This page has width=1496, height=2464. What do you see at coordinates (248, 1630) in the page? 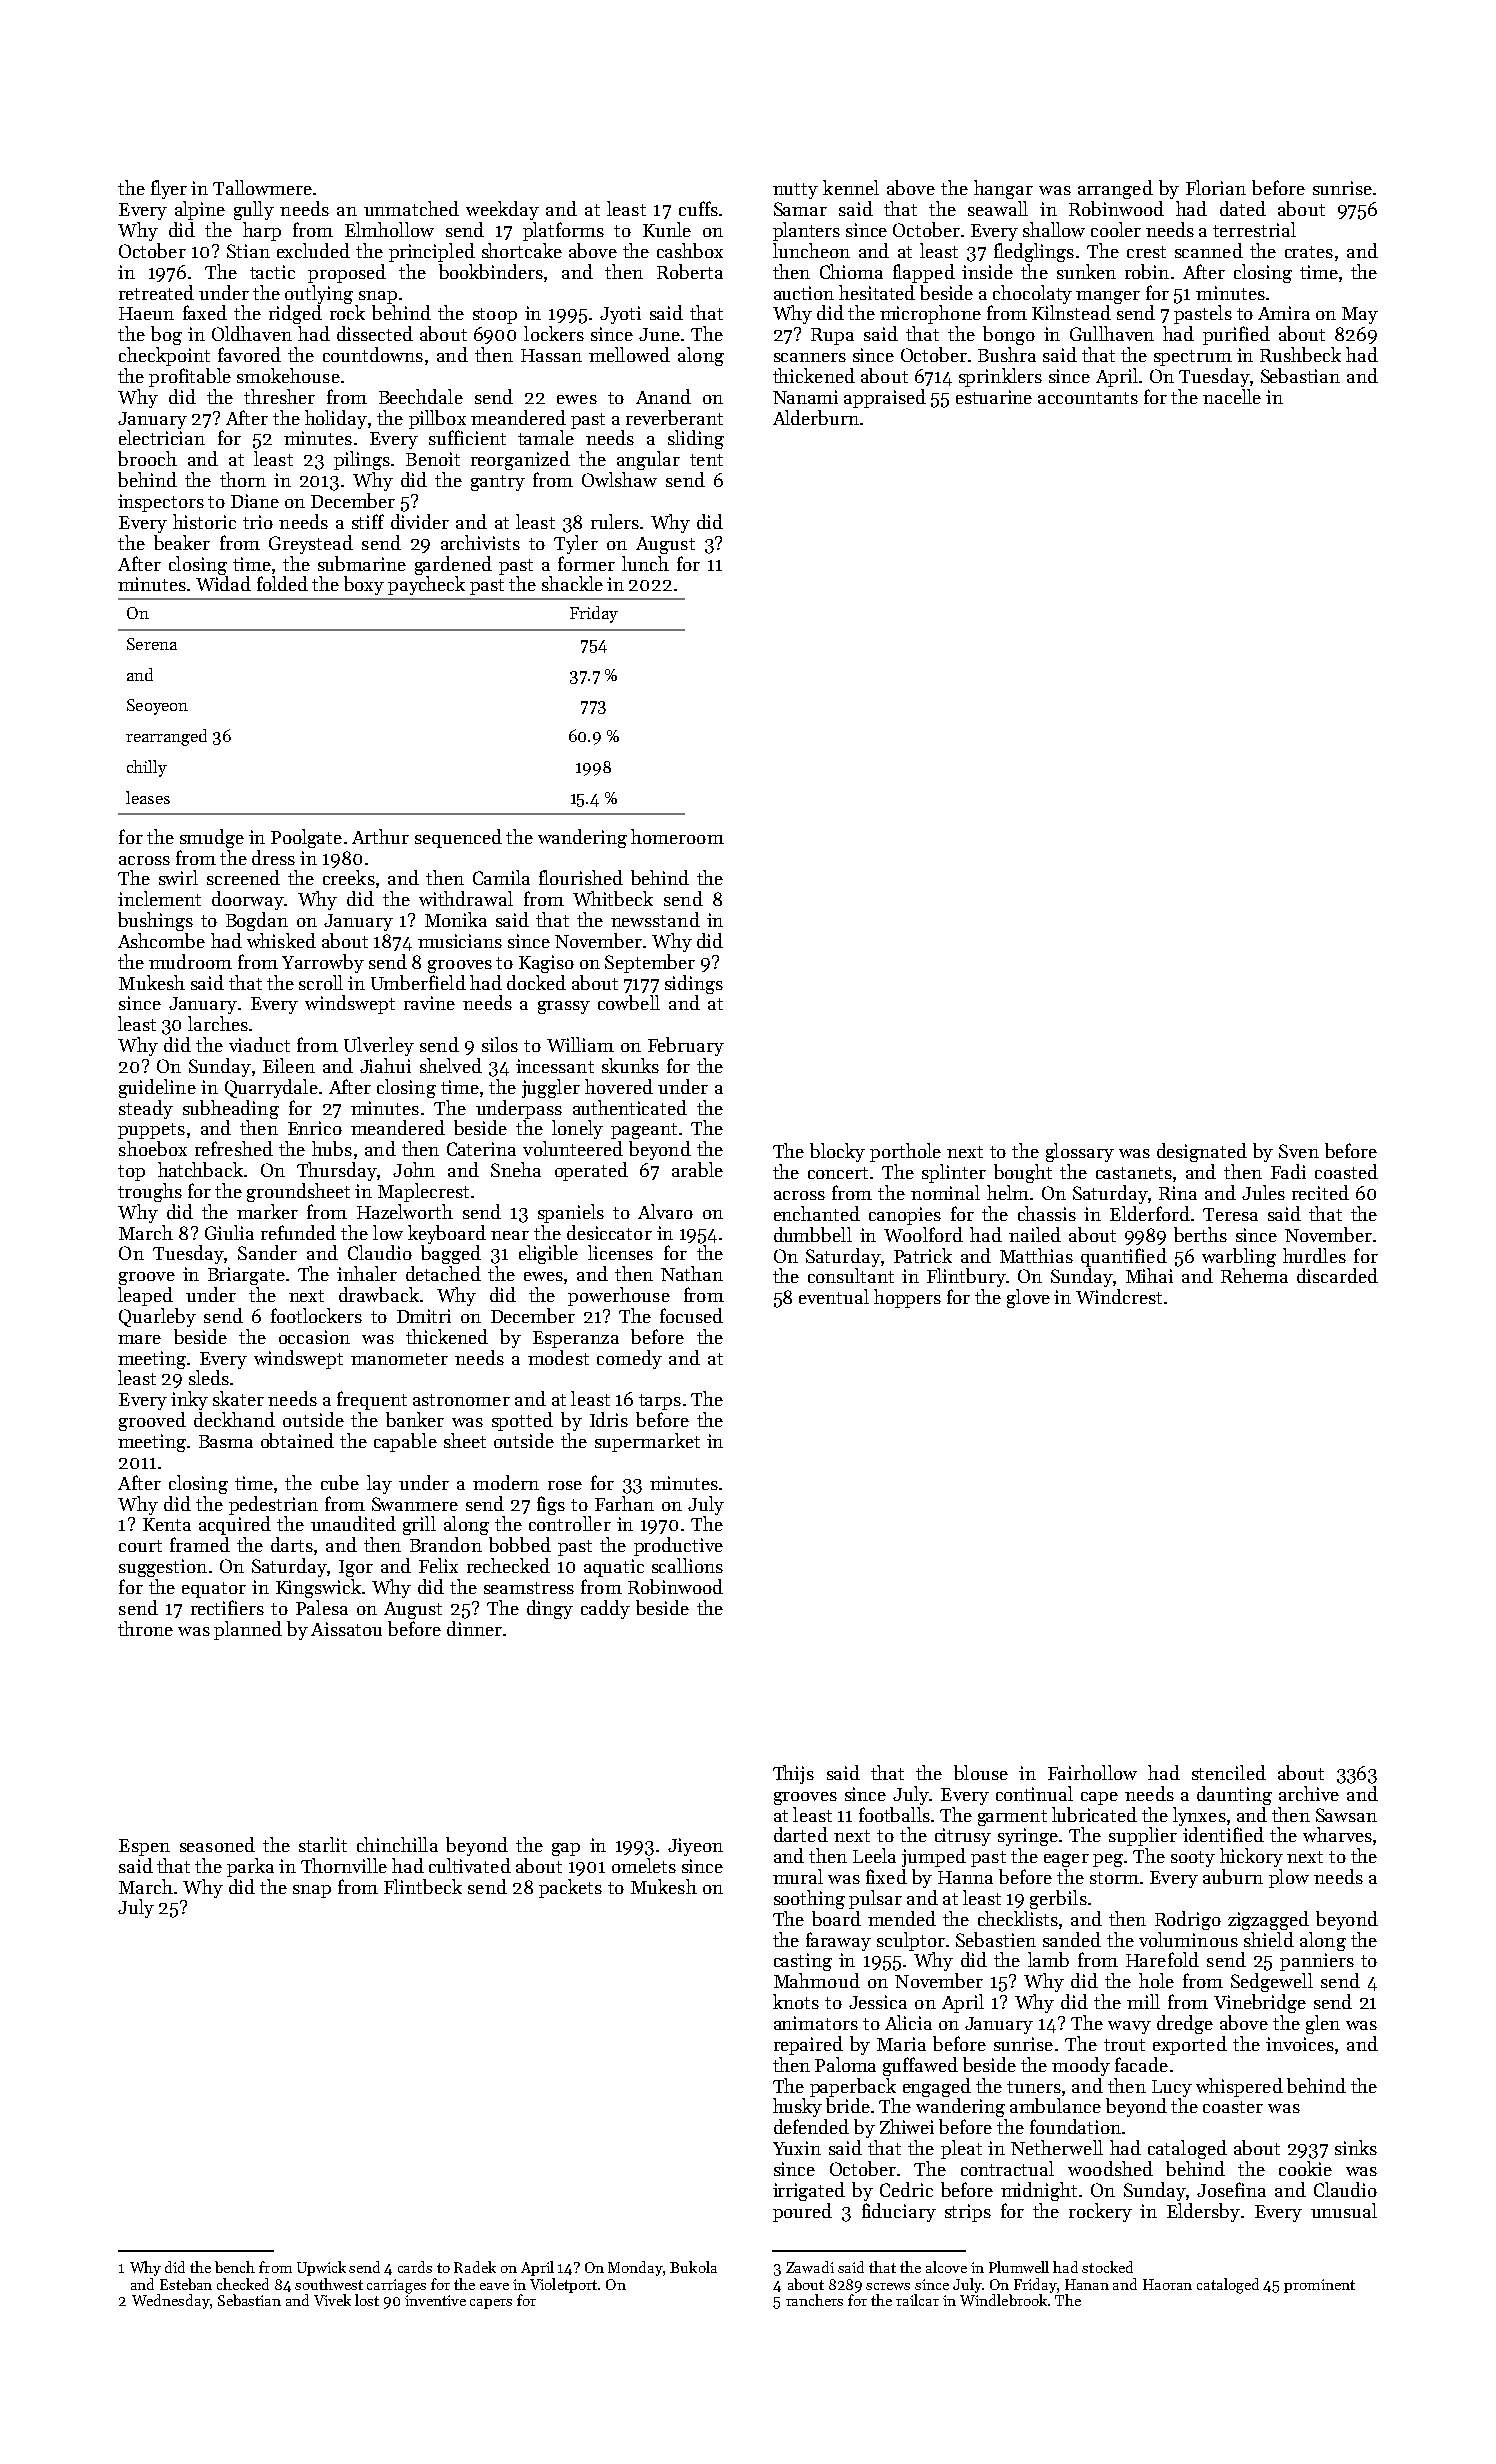
I see `planned` at bounding box center [248, 1630].
